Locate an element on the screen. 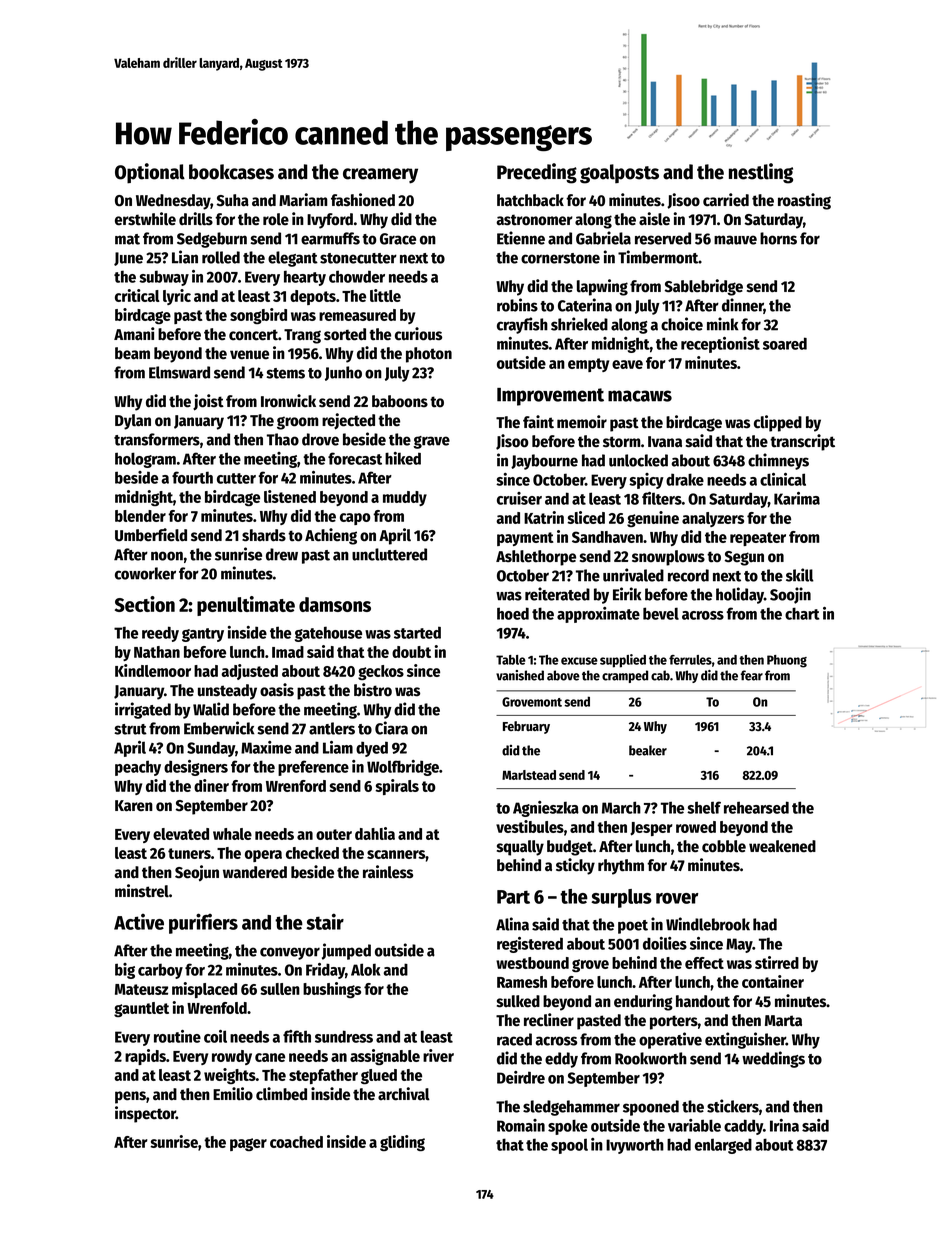 The height and width of the screenshot is (1233, 952). enlarged is located at coordinates (723, 1146).
